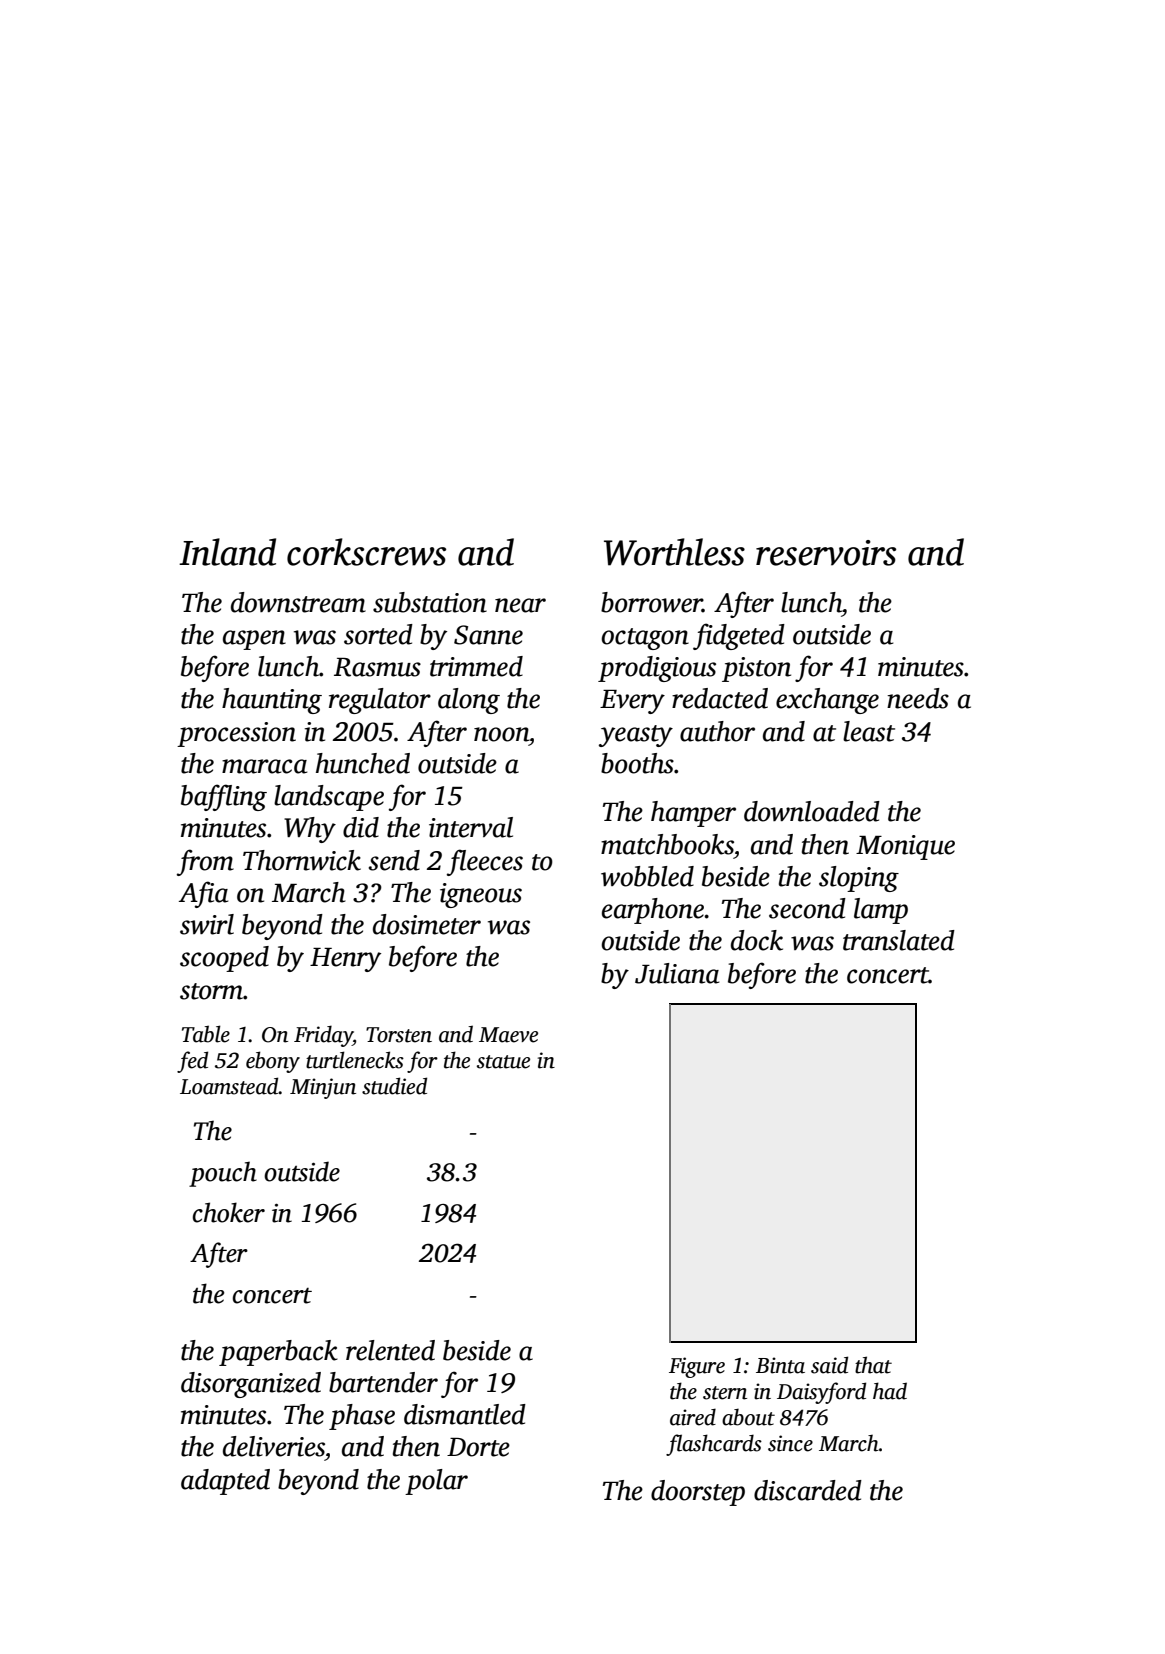 This screenshot has width=1165, height=1654. I want to click on hunched, so click(363, 763).
